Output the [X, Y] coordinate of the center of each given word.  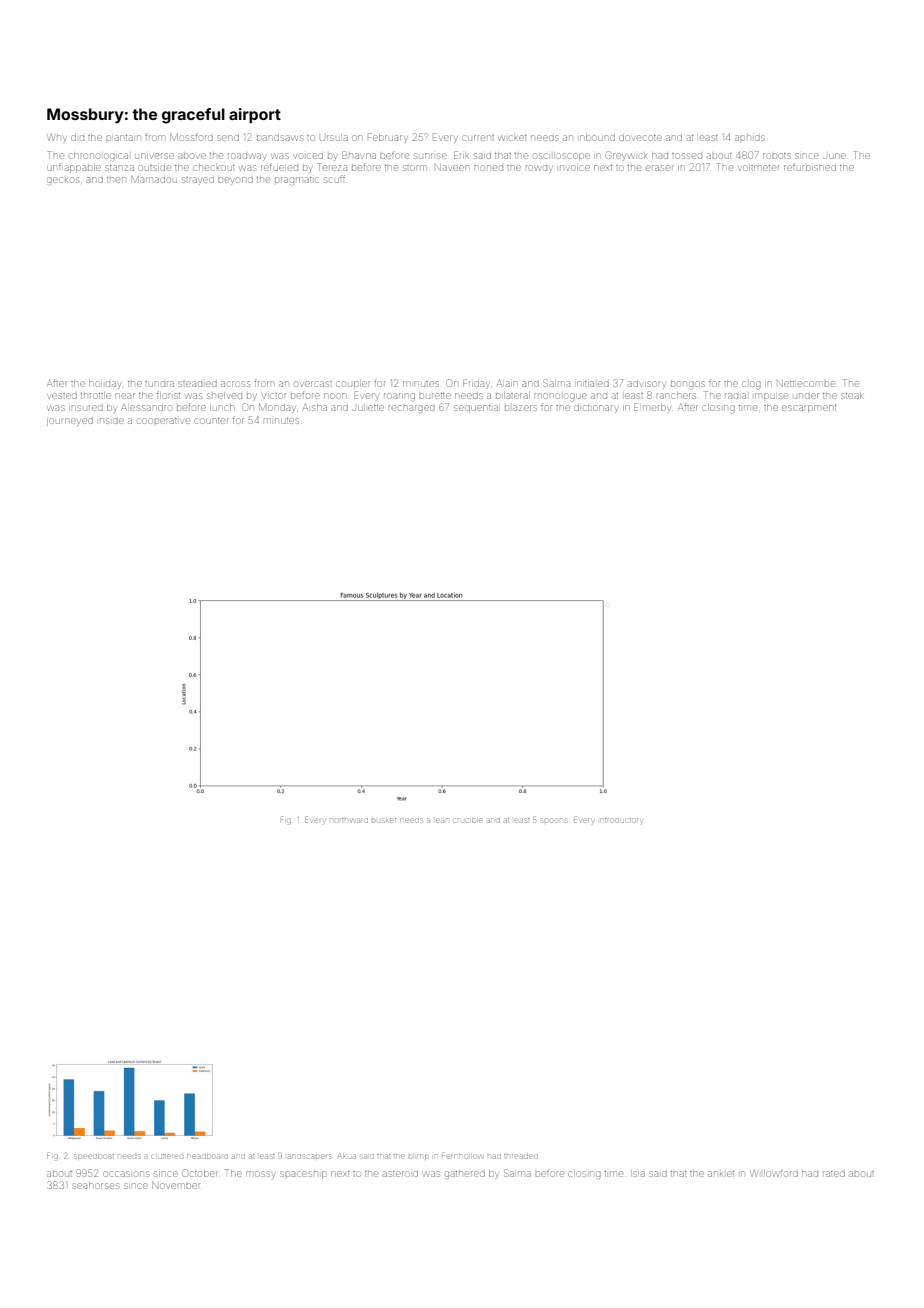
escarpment [809, 409]
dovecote [640, 138]
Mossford [191, 137]
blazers [521, 408]
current [478, 138]
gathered [465, 1175]
